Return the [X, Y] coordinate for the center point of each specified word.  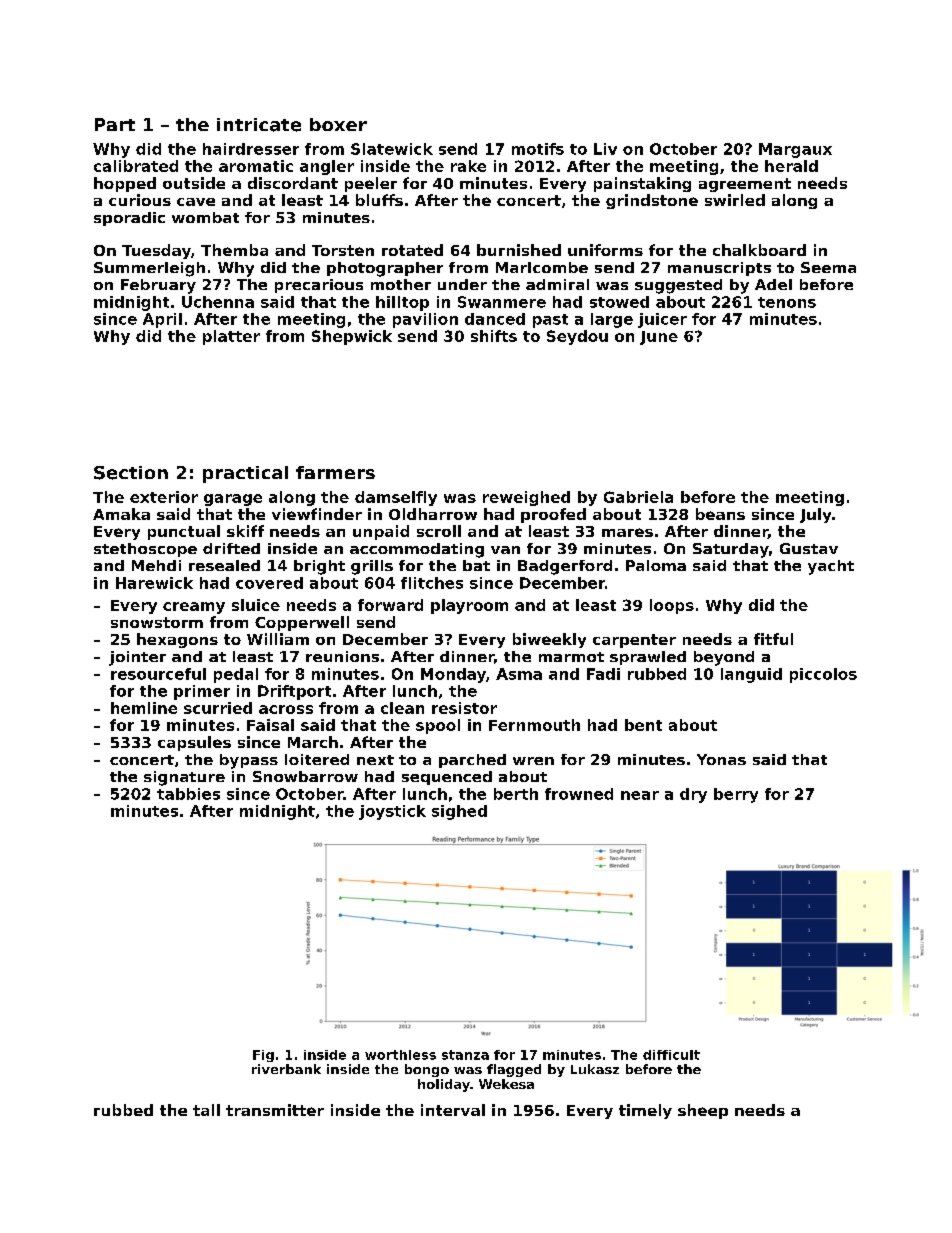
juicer [662, 320]
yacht [831, 567]
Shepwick [352, 337]
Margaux [795, 150]
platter [231, 337]
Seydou [577, 337]
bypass [249, 761]
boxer [338, 124]
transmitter [275, 1110]
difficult [671, 1055]
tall [206, 1110]
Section [131, 473]
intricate [259, 125]
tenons [787, 302]
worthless [400, 1055]
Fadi [603, 674]
